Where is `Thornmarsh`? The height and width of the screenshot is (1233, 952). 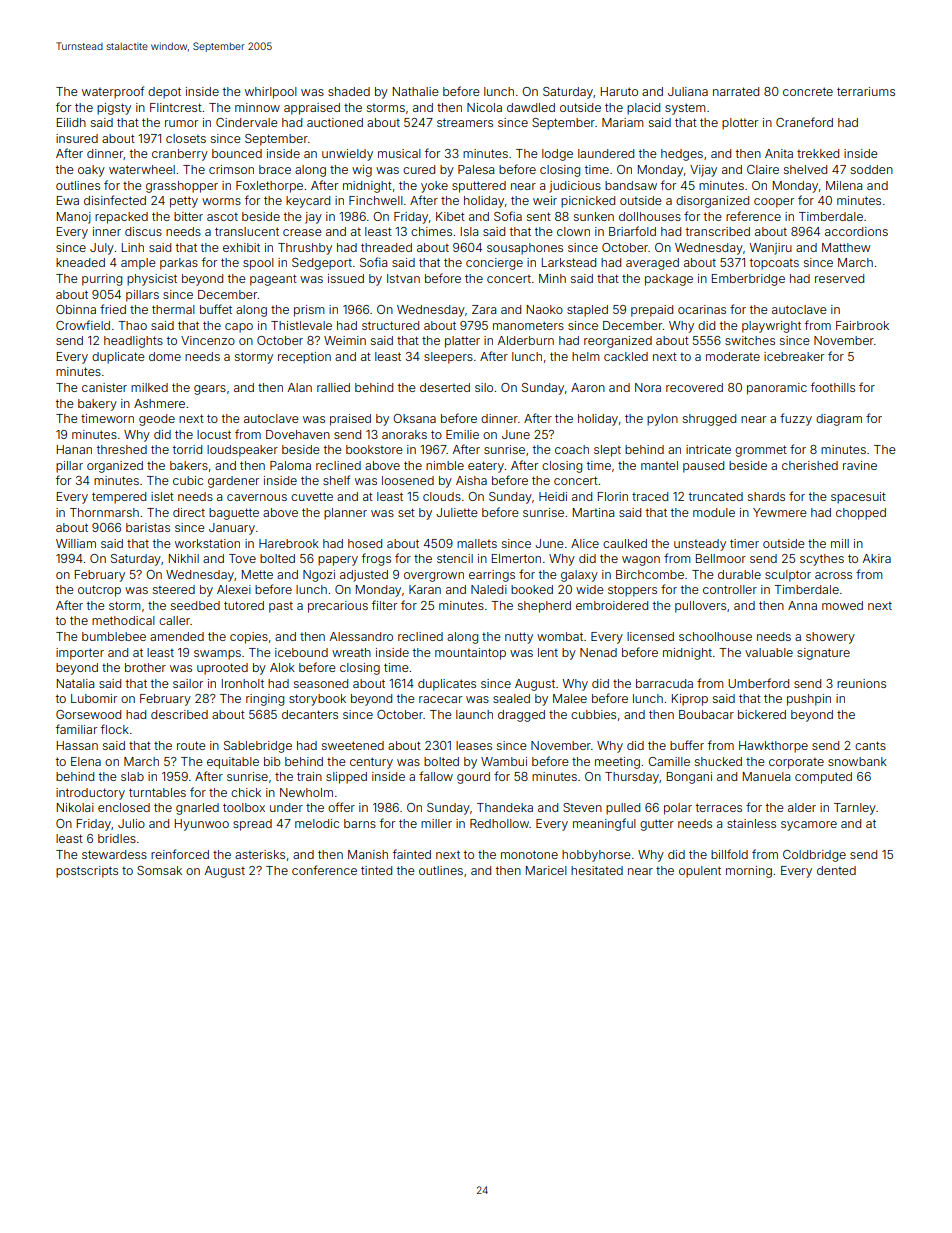
Thornmarsh is located at coordinates (104, 512).
